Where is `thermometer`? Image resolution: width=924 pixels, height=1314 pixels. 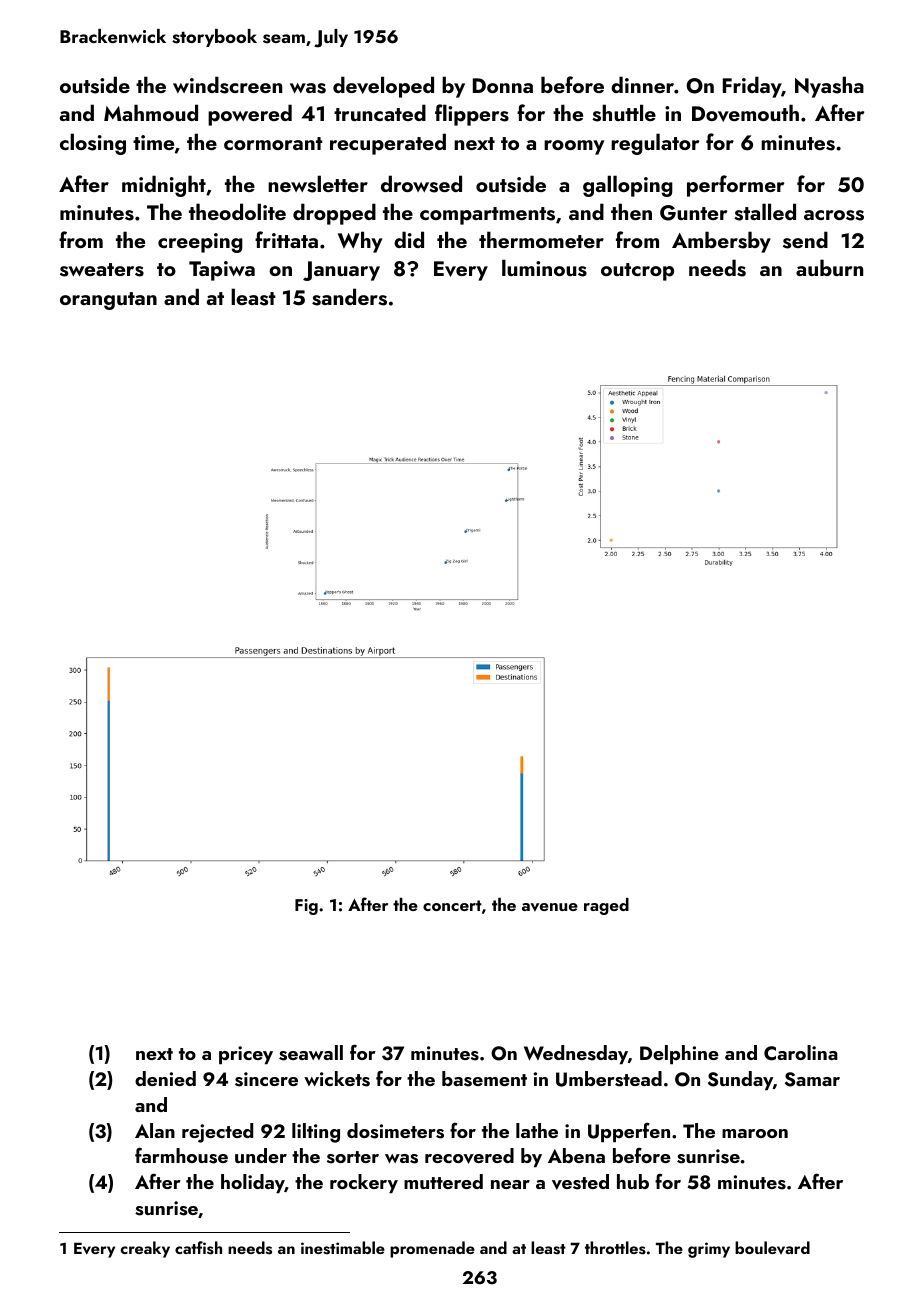 thermometer is located at coordinates (541, 239).
